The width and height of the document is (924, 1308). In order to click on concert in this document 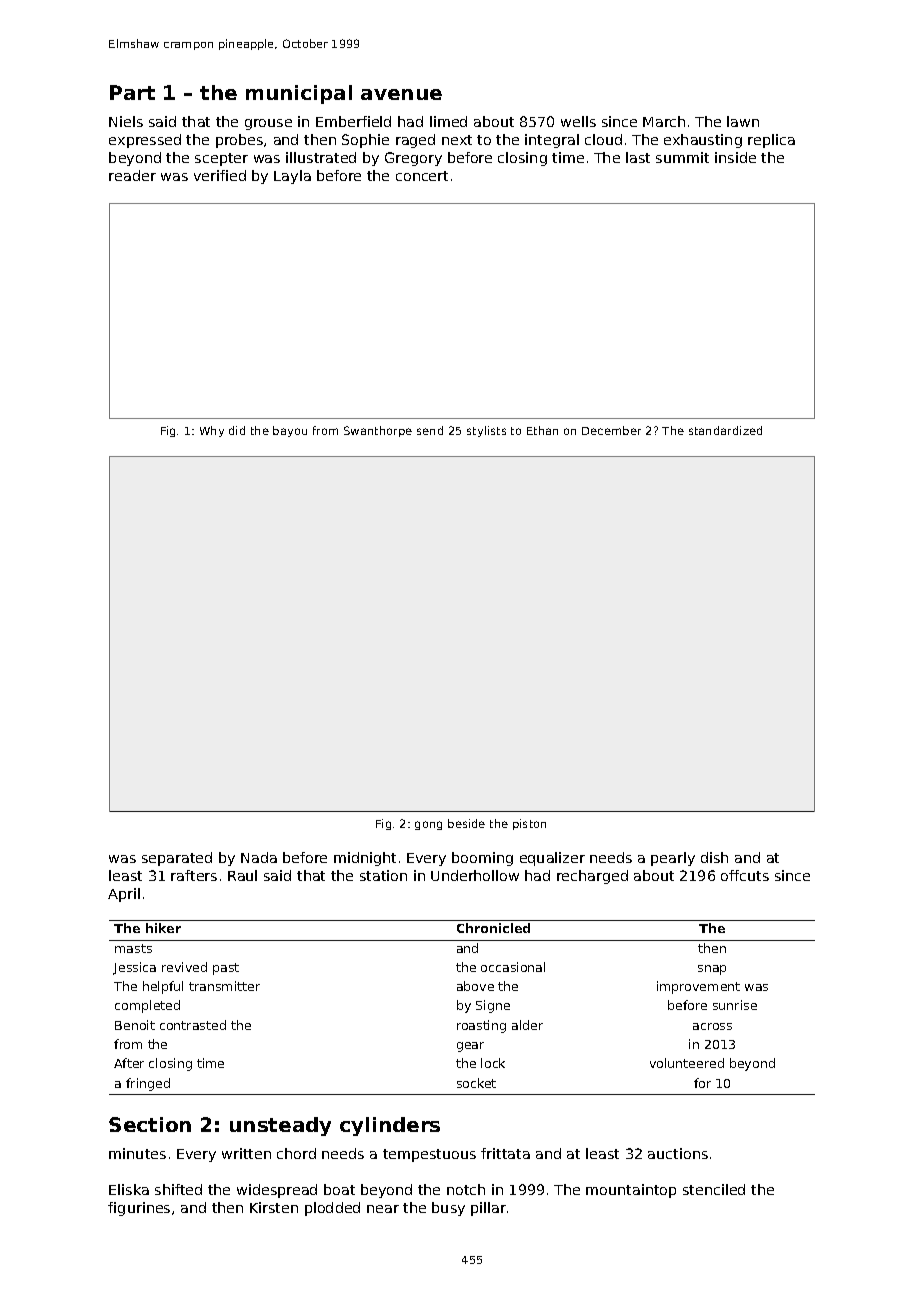, I will do `click(422, 176)`.
